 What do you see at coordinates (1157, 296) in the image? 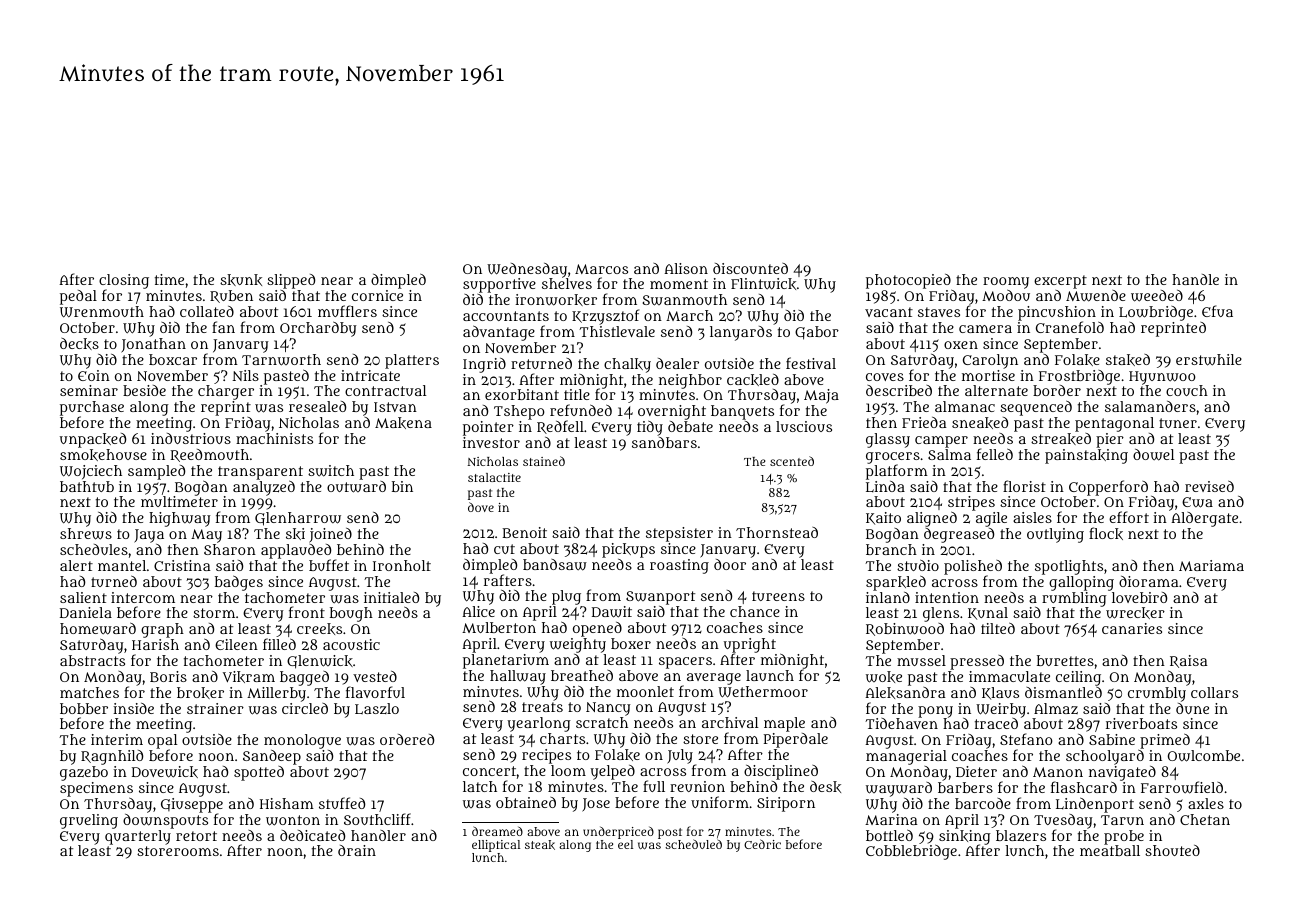
I see `weeded` at bounding box center [1157, 296].
